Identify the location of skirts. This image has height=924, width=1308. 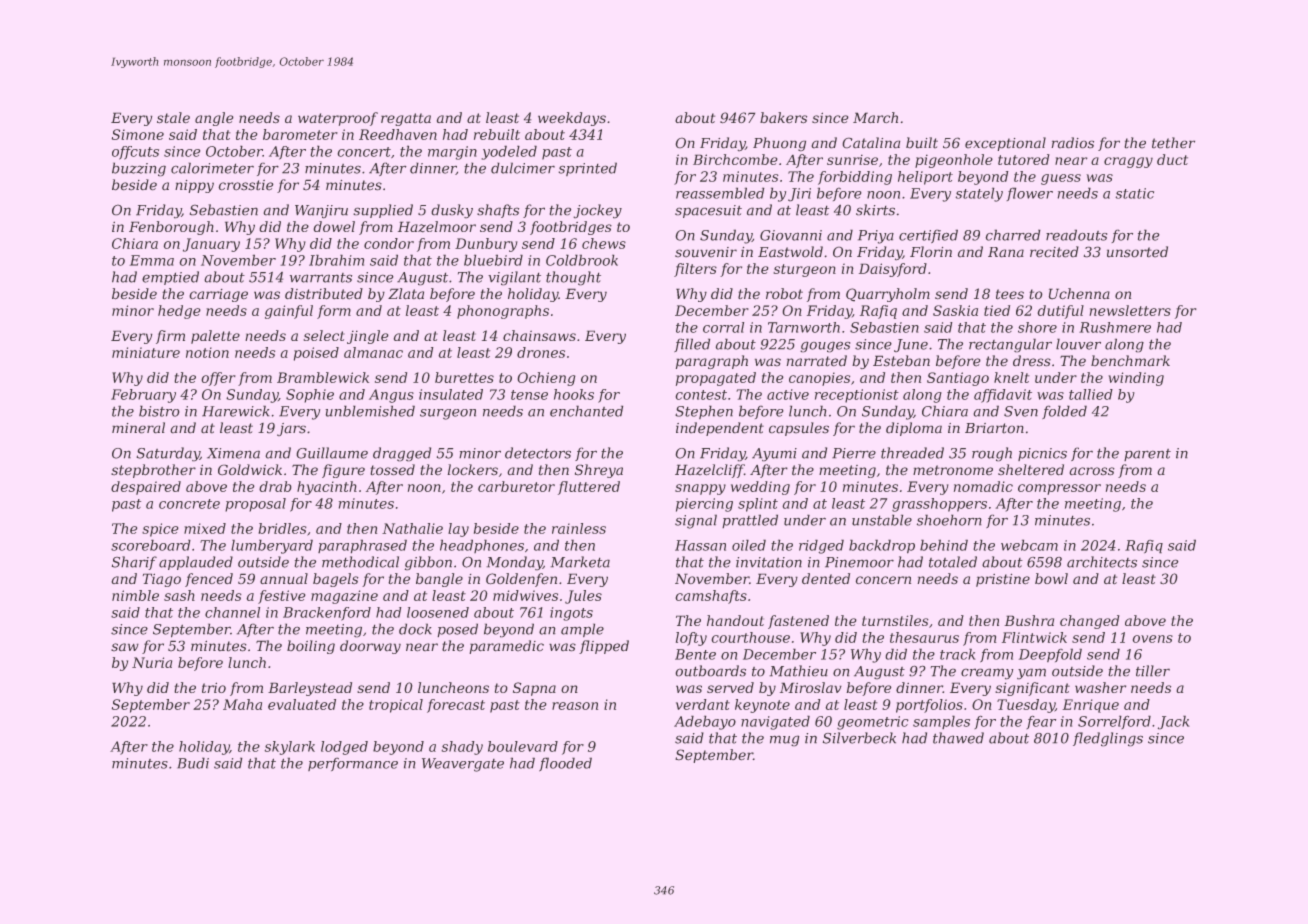
(875, 210).
